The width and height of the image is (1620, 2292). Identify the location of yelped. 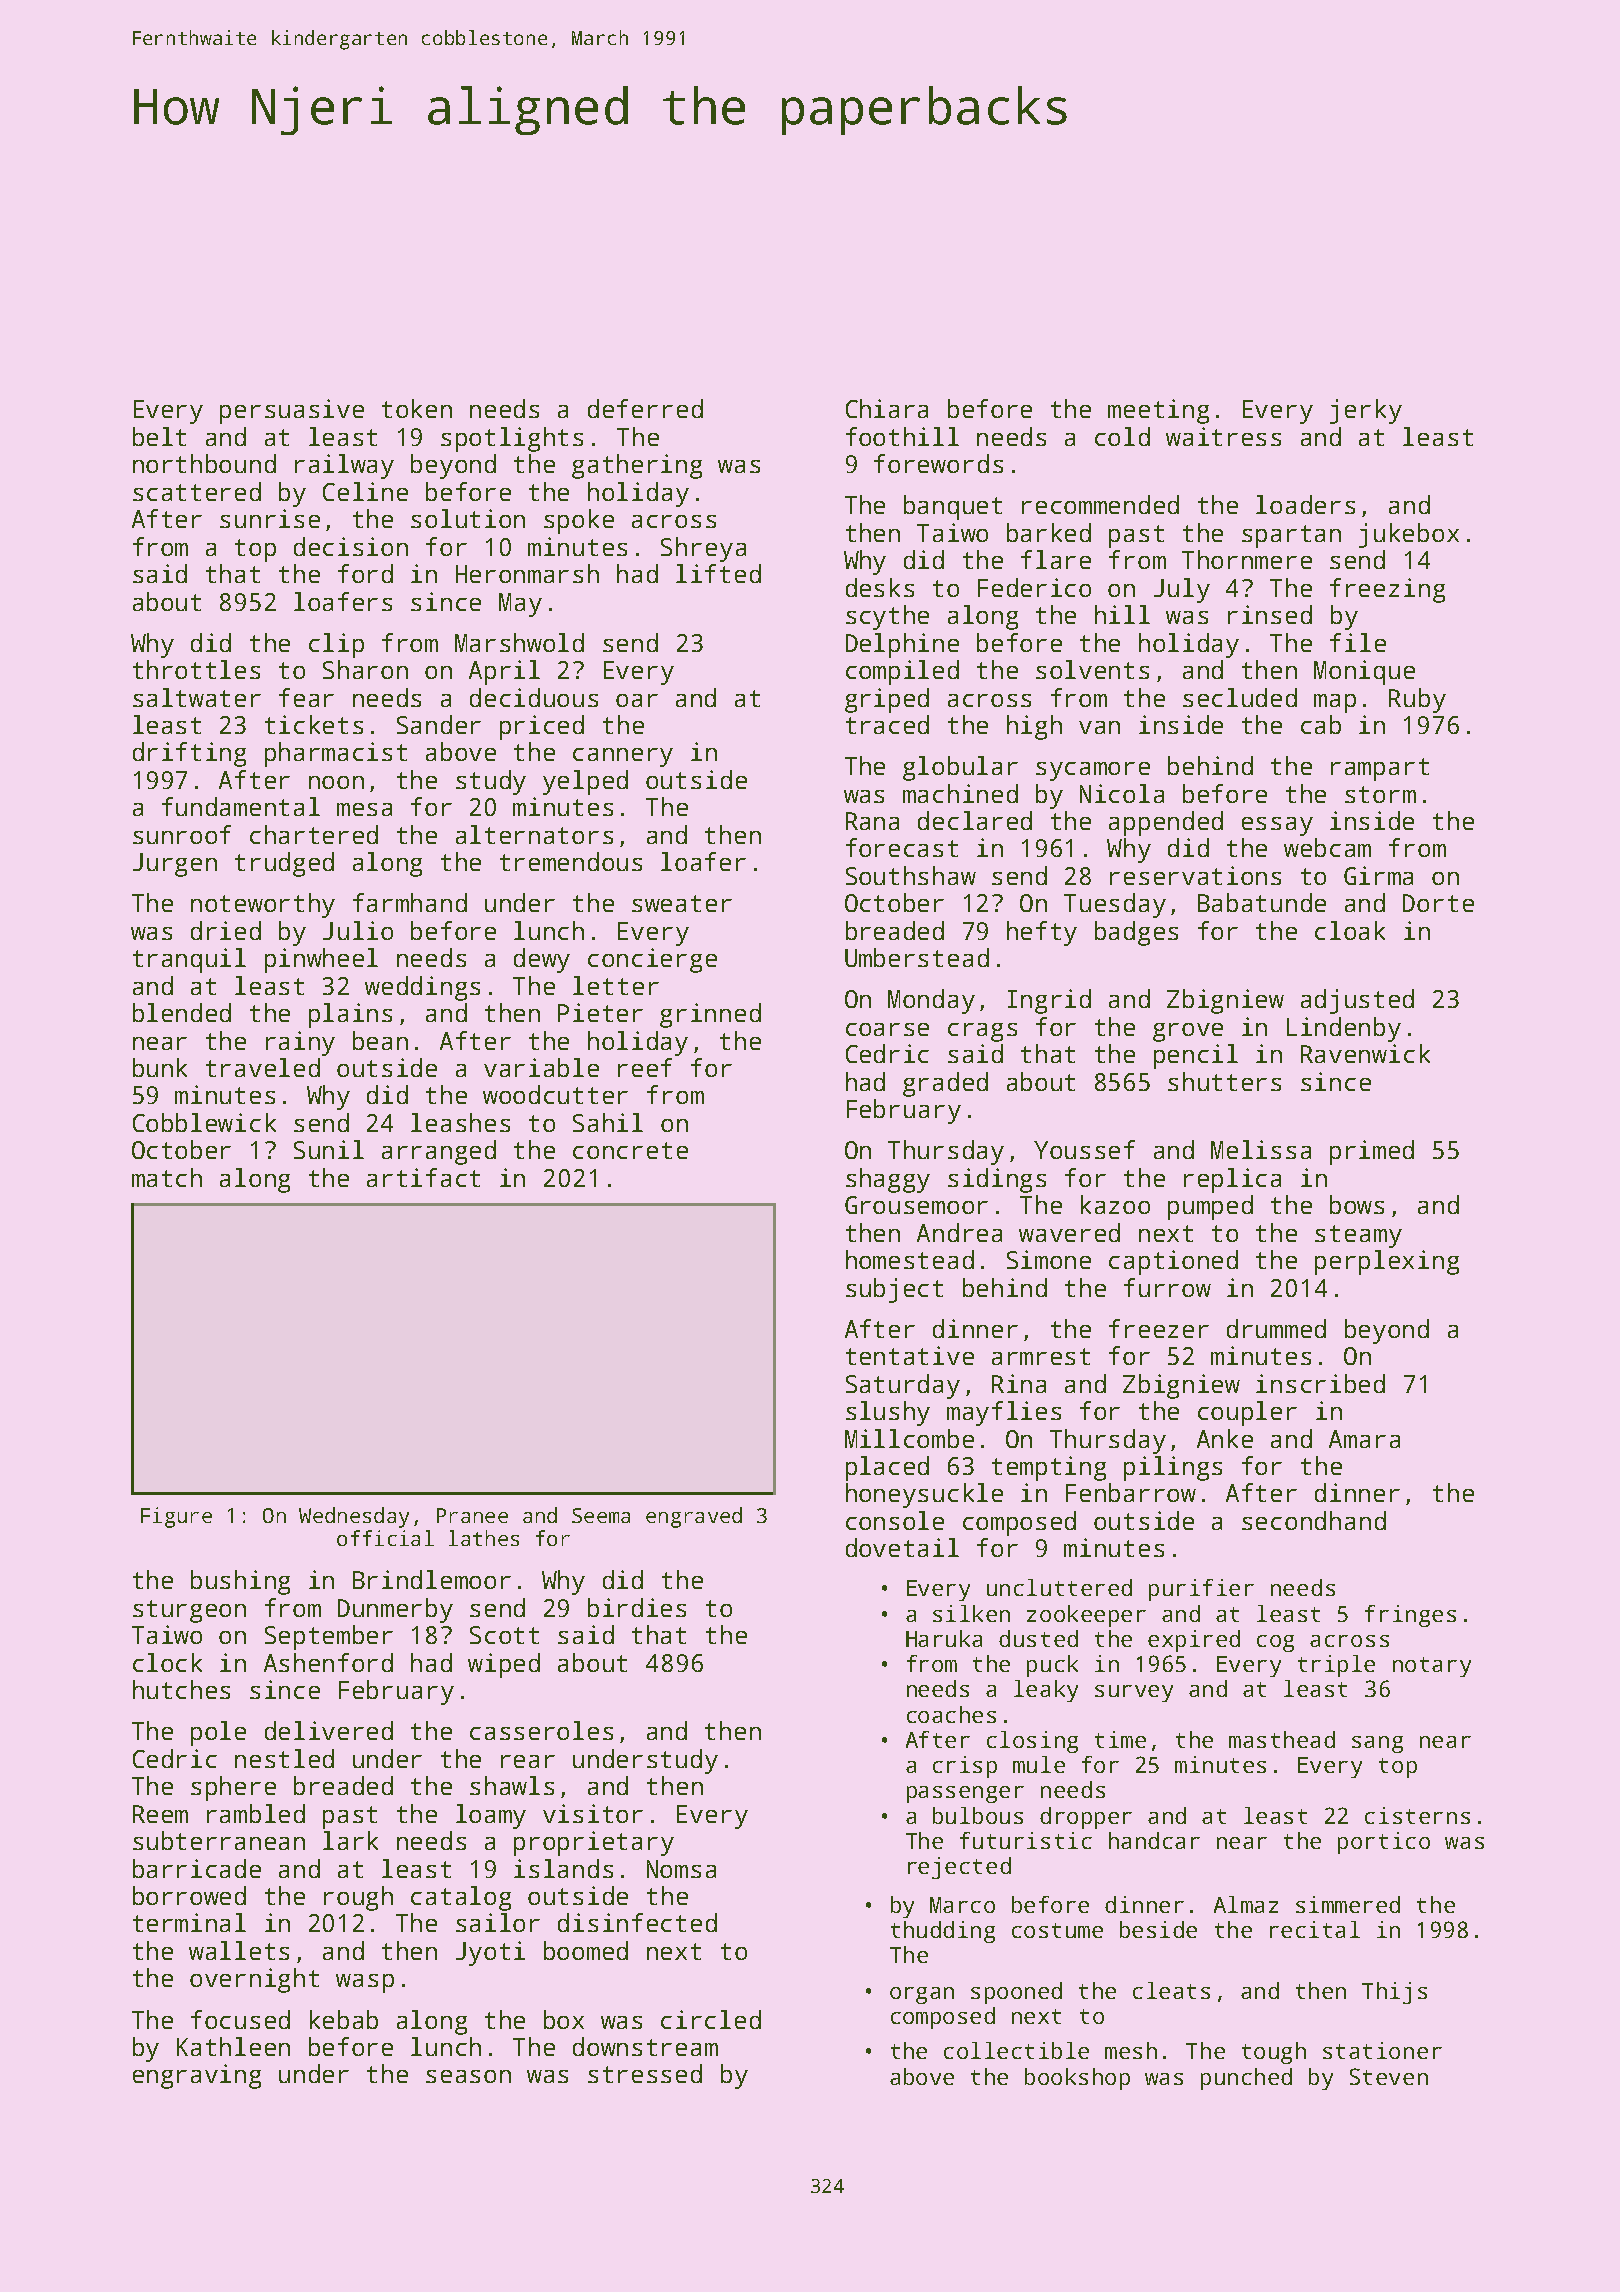
(585, 782).
